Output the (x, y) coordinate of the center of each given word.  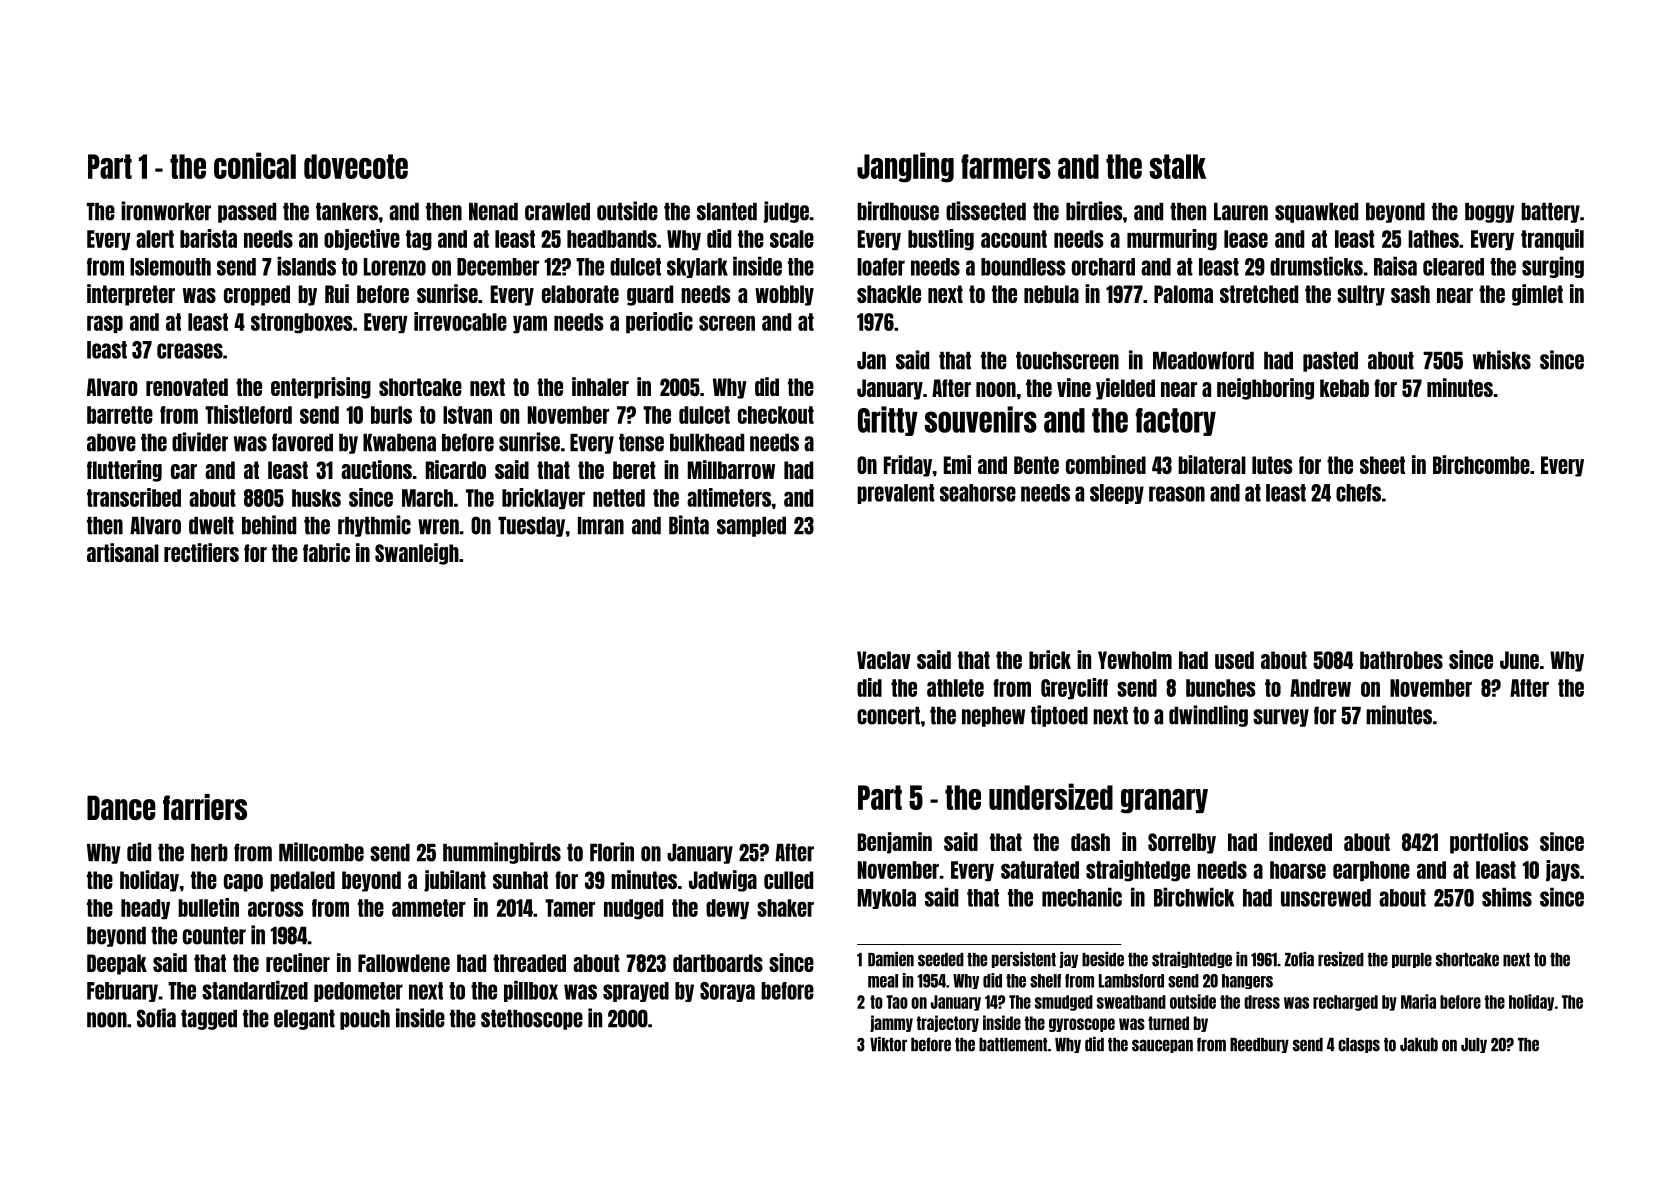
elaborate (580, 294)
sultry (1361, 295)
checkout (776, 415)
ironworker (166, 211)
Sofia (156, 1018)
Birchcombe (1481, 464)
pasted (1330, 362)
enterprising (321, 388)
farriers (205, 807)
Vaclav (884, 660)
